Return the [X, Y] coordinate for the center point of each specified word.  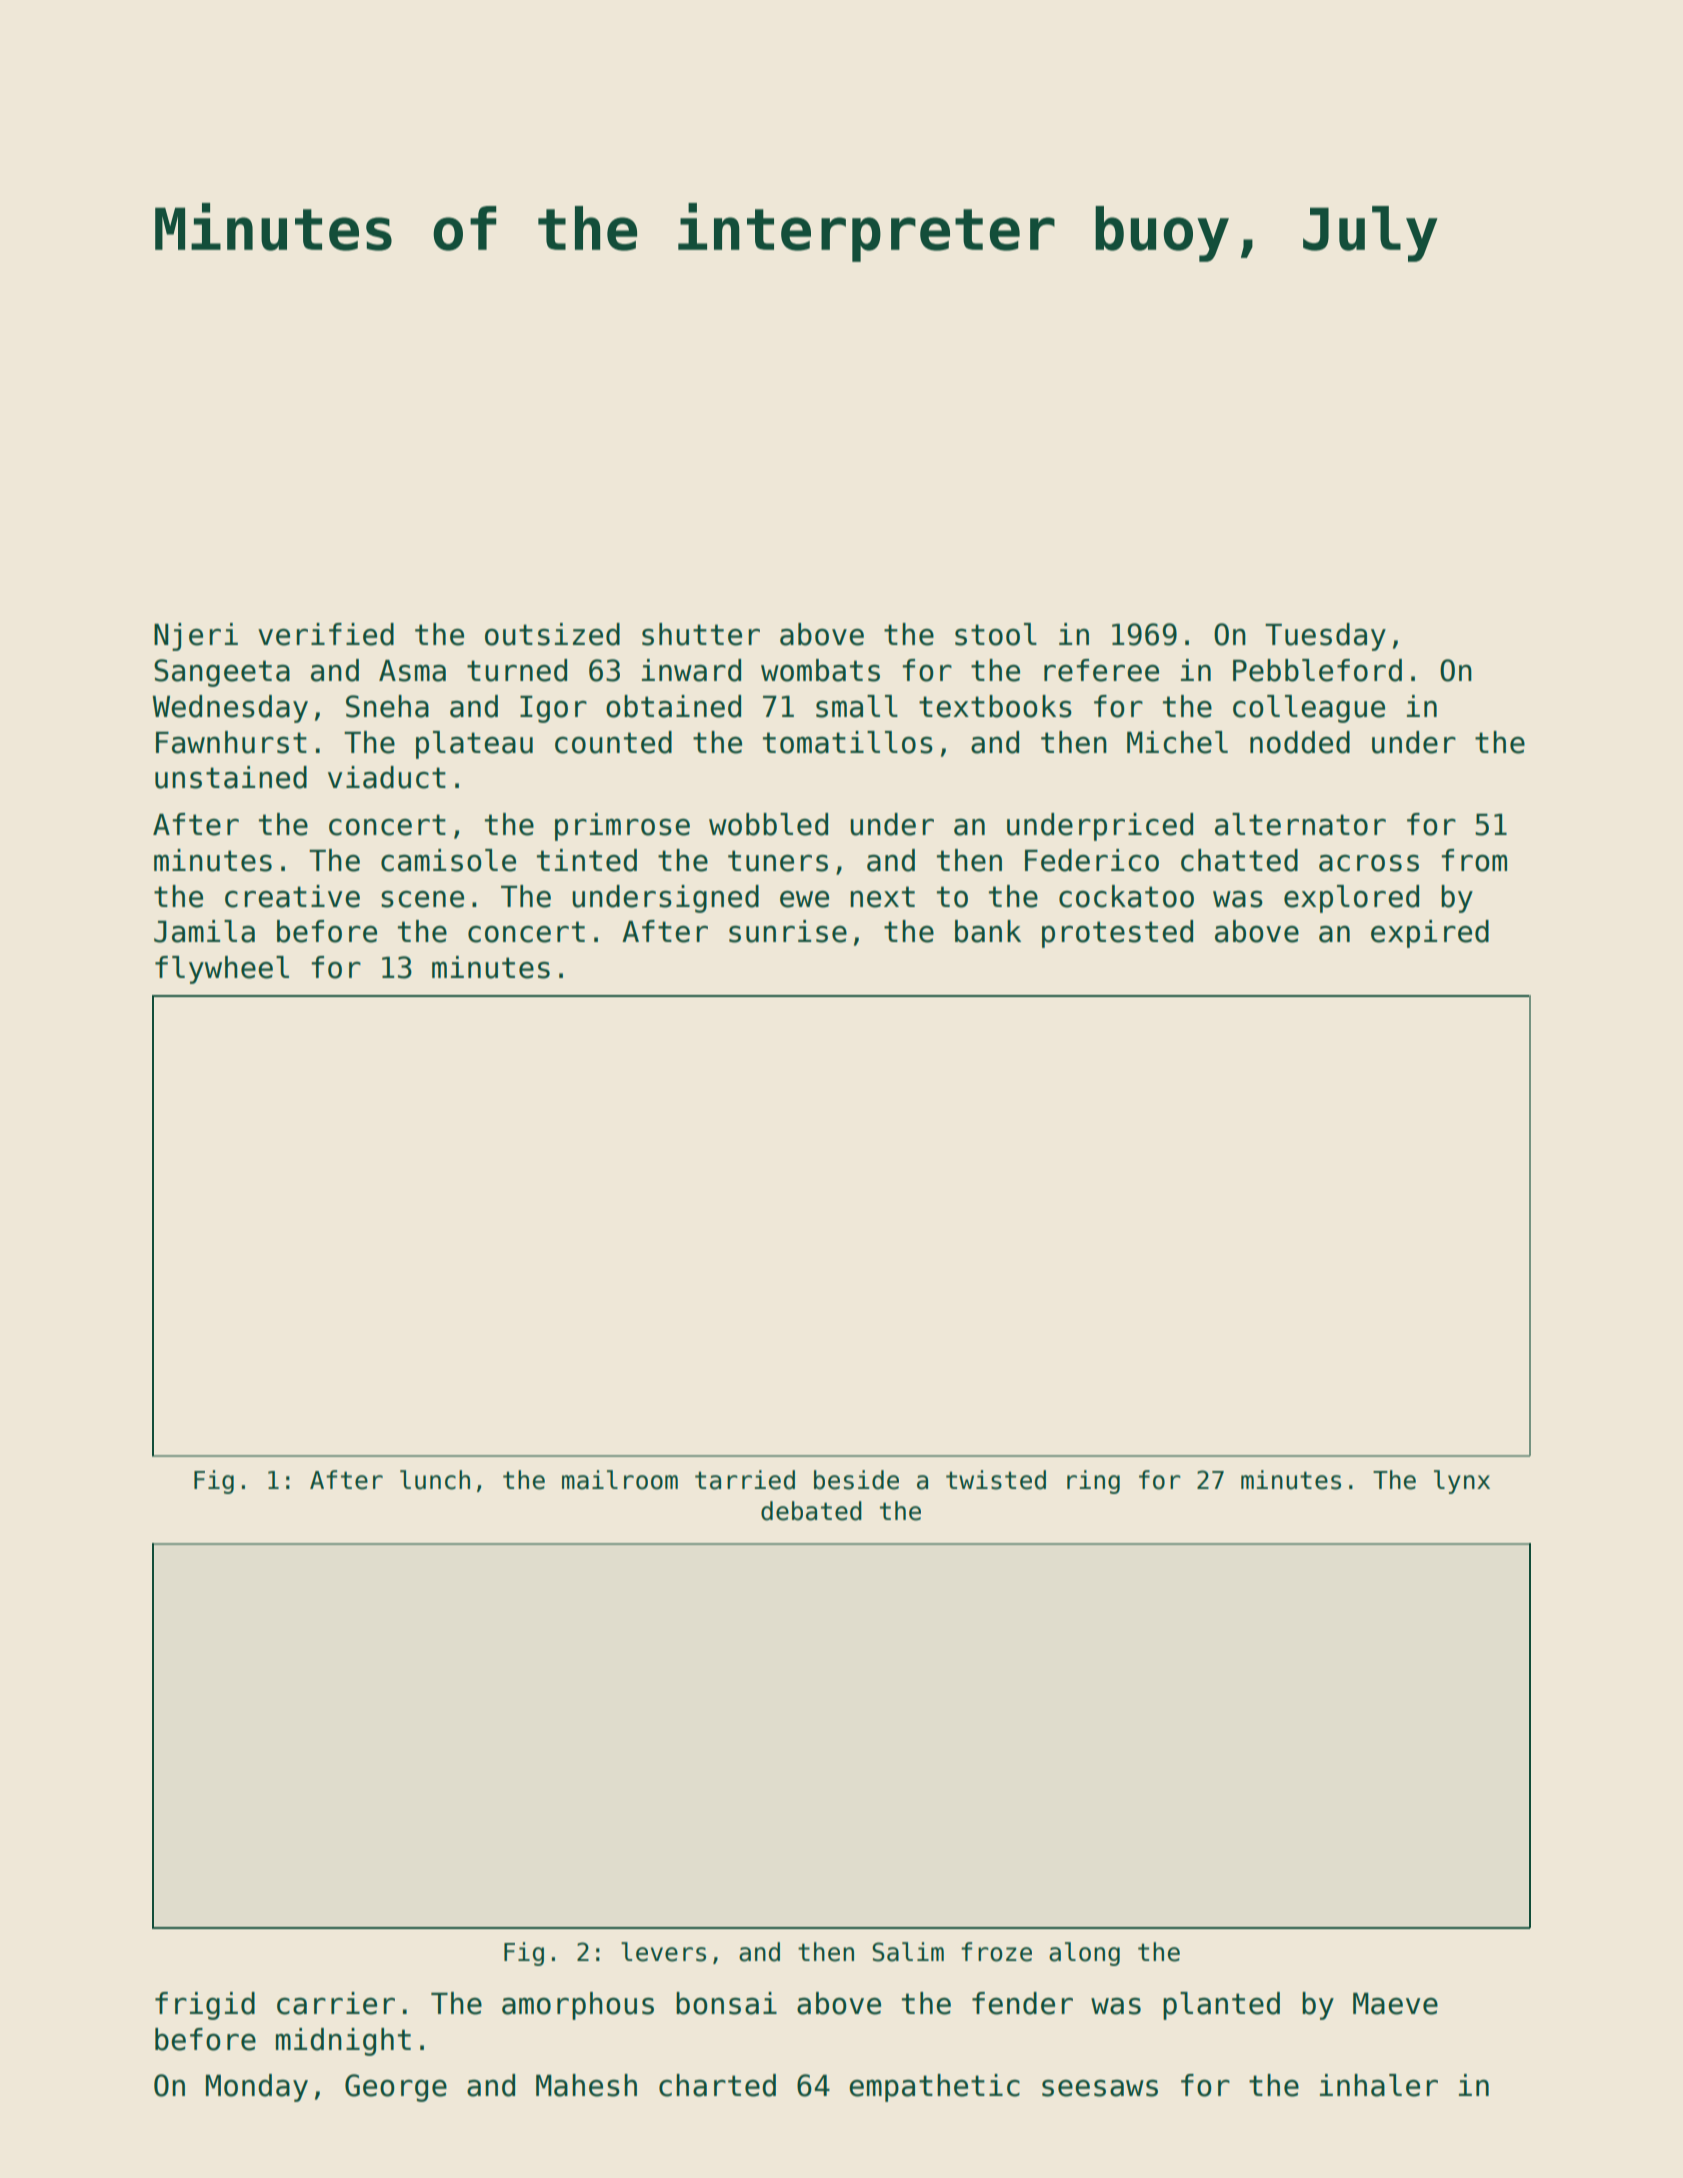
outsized [552, 634]
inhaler [1379, 2085]
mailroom [620, 1480]
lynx [1462, 1482]
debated [811, 1511]
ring [1093, 1482]
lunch [435, 1480]
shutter [701, 634]
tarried [745, 1480]
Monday [257, 2088]
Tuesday [1325, 637]
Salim [908, 1952]
